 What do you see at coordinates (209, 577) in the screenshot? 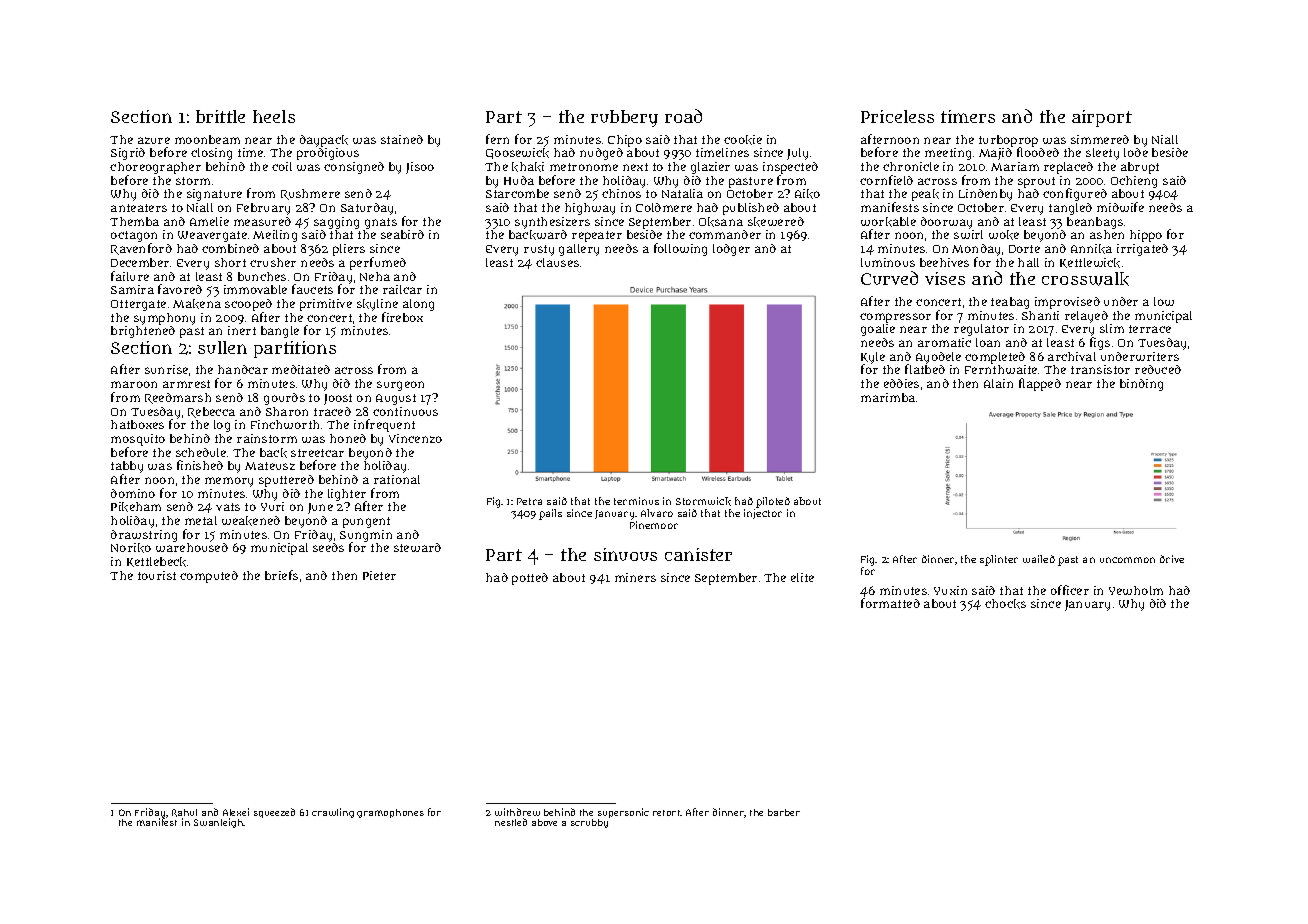
I see `computed` at bounding box center [209, 577].
